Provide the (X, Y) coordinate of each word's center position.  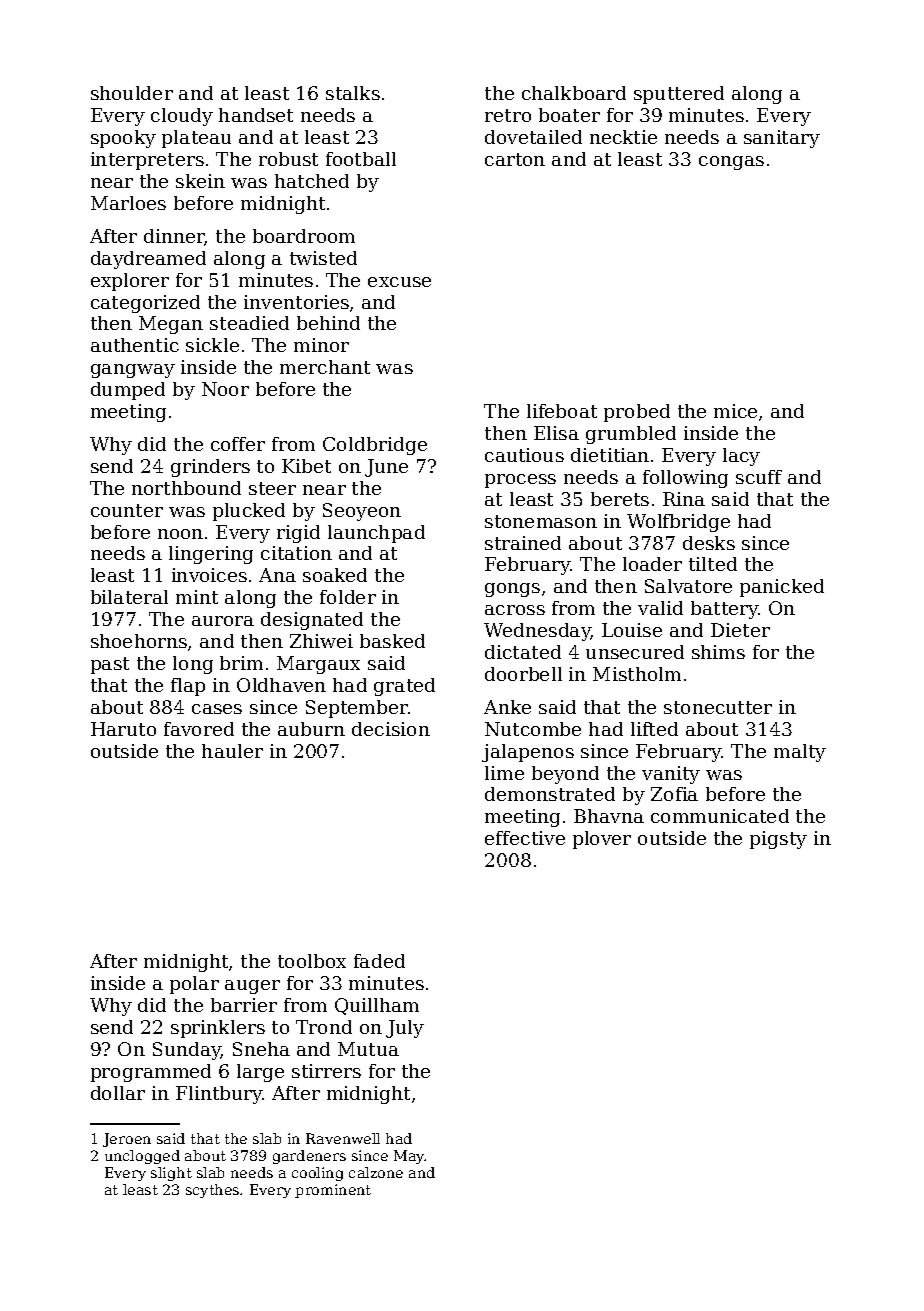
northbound (186, 488)
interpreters (147, 161)
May (409, 1157)
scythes (212, 1191)
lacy (741, 457)
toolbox (312, 961)
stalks (353, 93)
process (520, 481)
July (405, 1029)
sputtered (679, 95)
